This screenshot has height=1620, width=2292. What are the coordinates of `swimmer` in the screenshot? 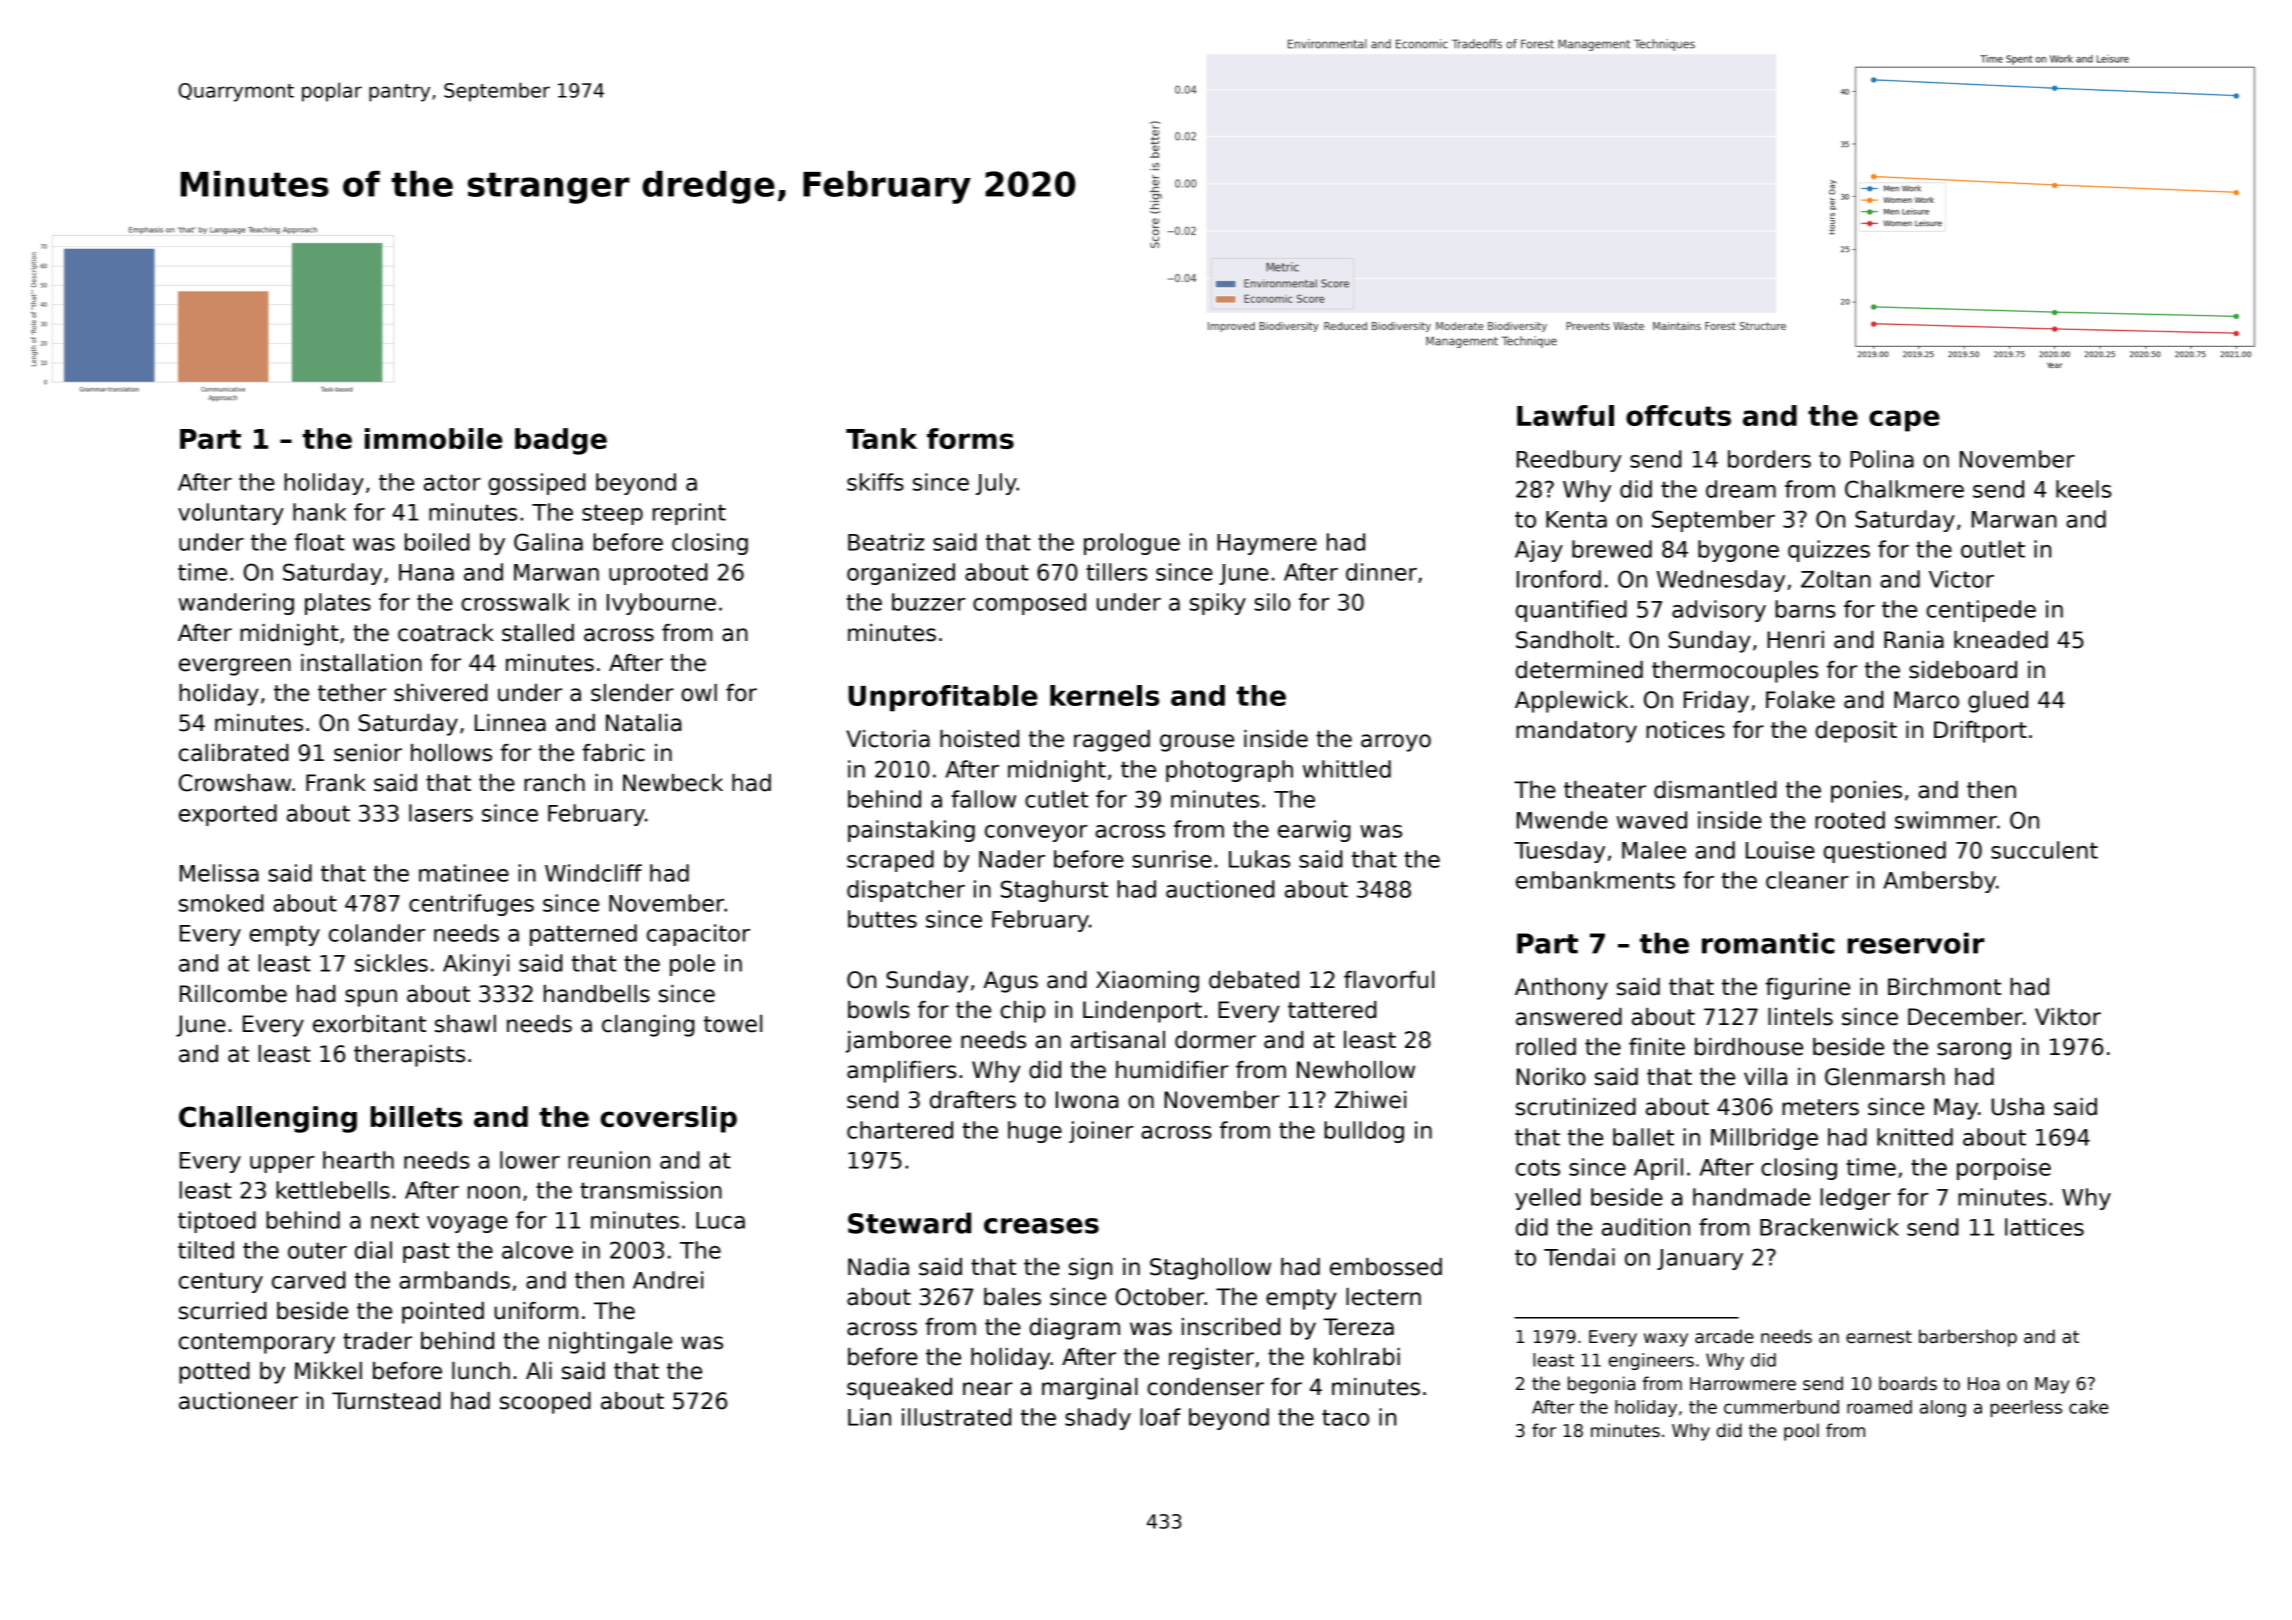 It's located at (1946, 820).
